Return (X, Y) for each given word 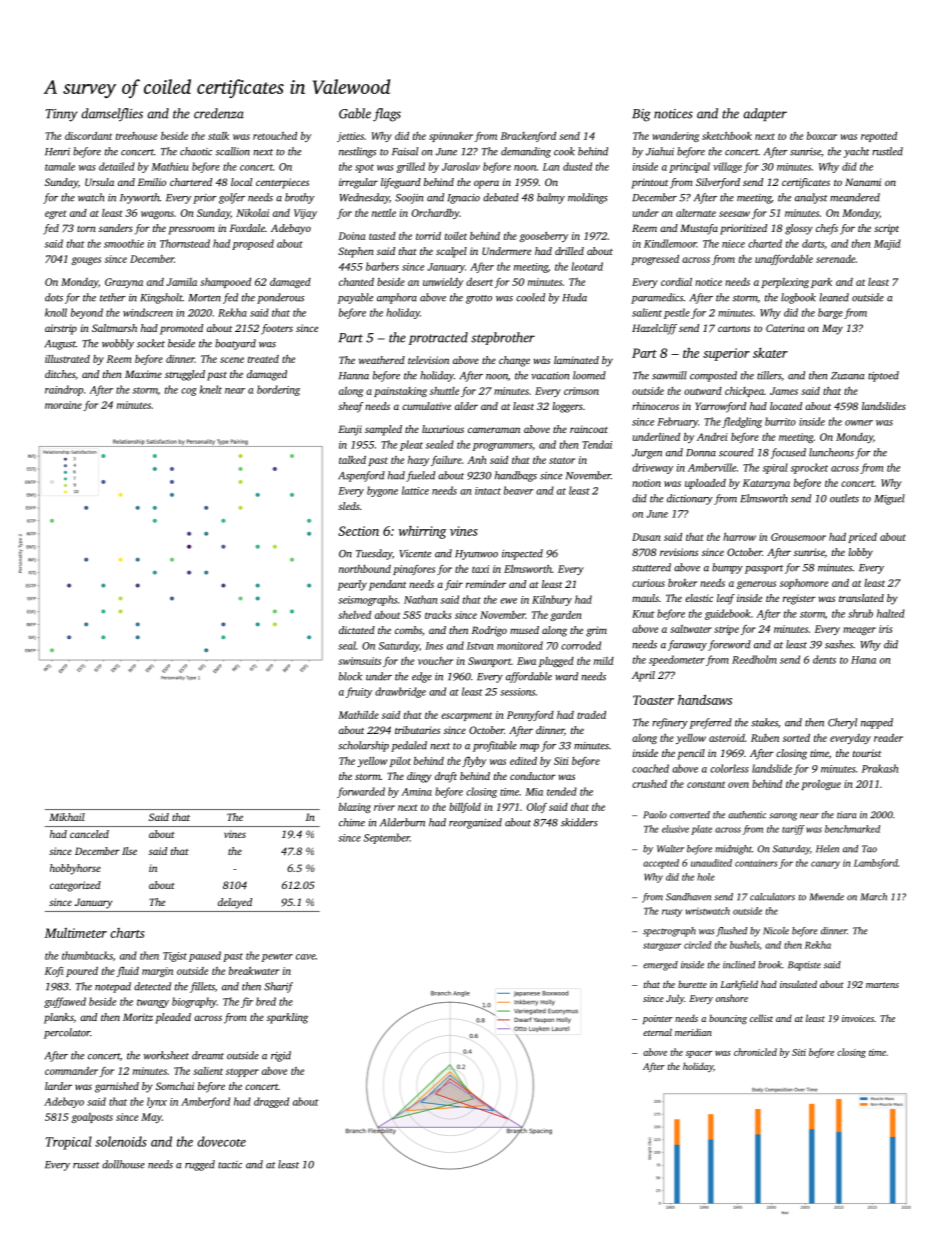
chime (352, 822)
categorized (75, 886)
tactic (230, 1165)
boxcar (822, 136)
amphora (397, 298)
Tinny (62, 115)
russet (86, 1165)
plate (701, 830)
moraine (63, 405)
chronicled (755, 1052)
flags (387, 115)
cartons (734, 329)
